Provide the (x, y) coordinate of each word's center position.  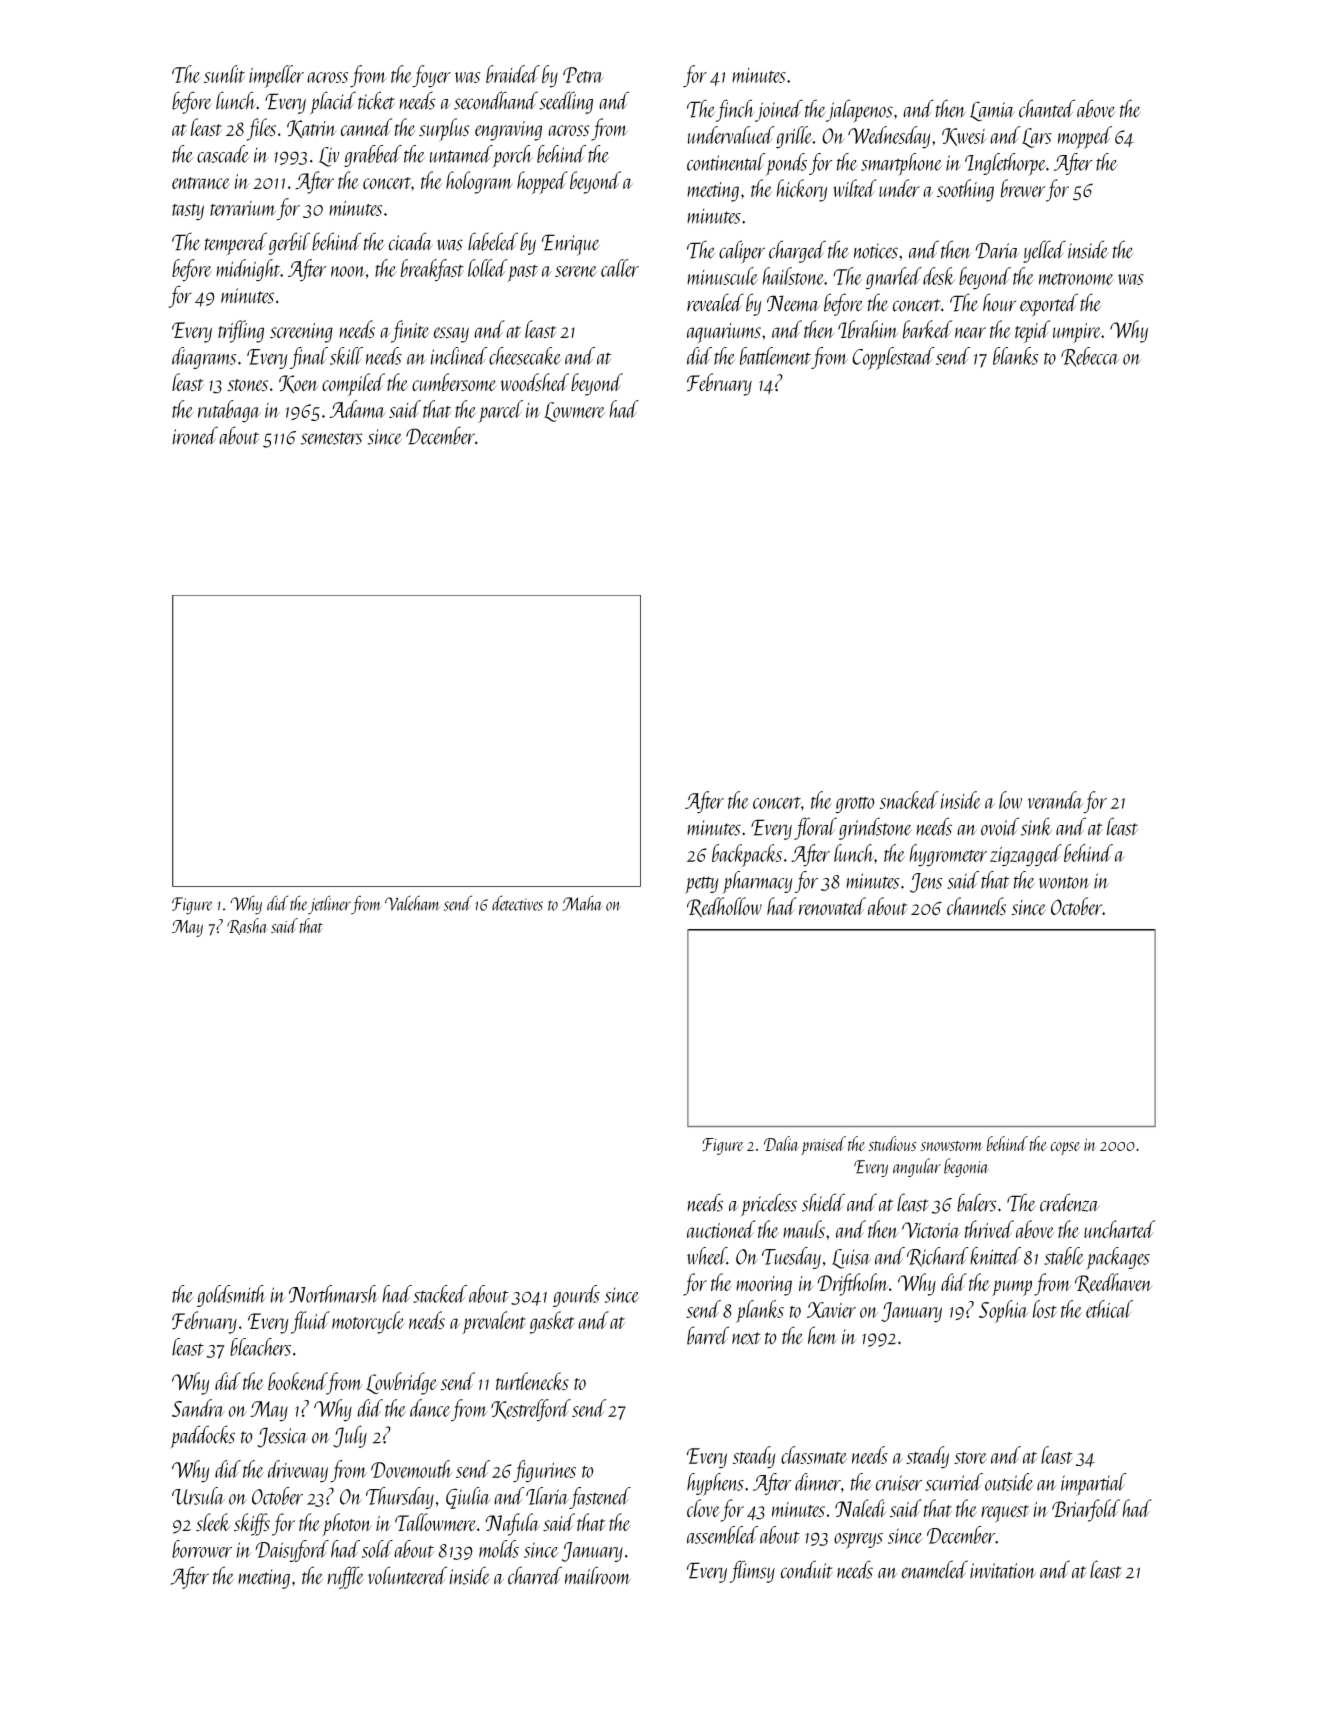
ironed (195, 435)
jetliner (329, 905)
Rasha (247, 926)
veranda (1055, 800)
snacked (909, 800)
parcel (500, 411)
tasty (188, 212)
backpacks (747, 855)
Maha (582, 903)
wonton (1064, 882)
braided (513, 74)
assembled (722, 1535)
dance (430, 1408)
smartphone (901, 164)
